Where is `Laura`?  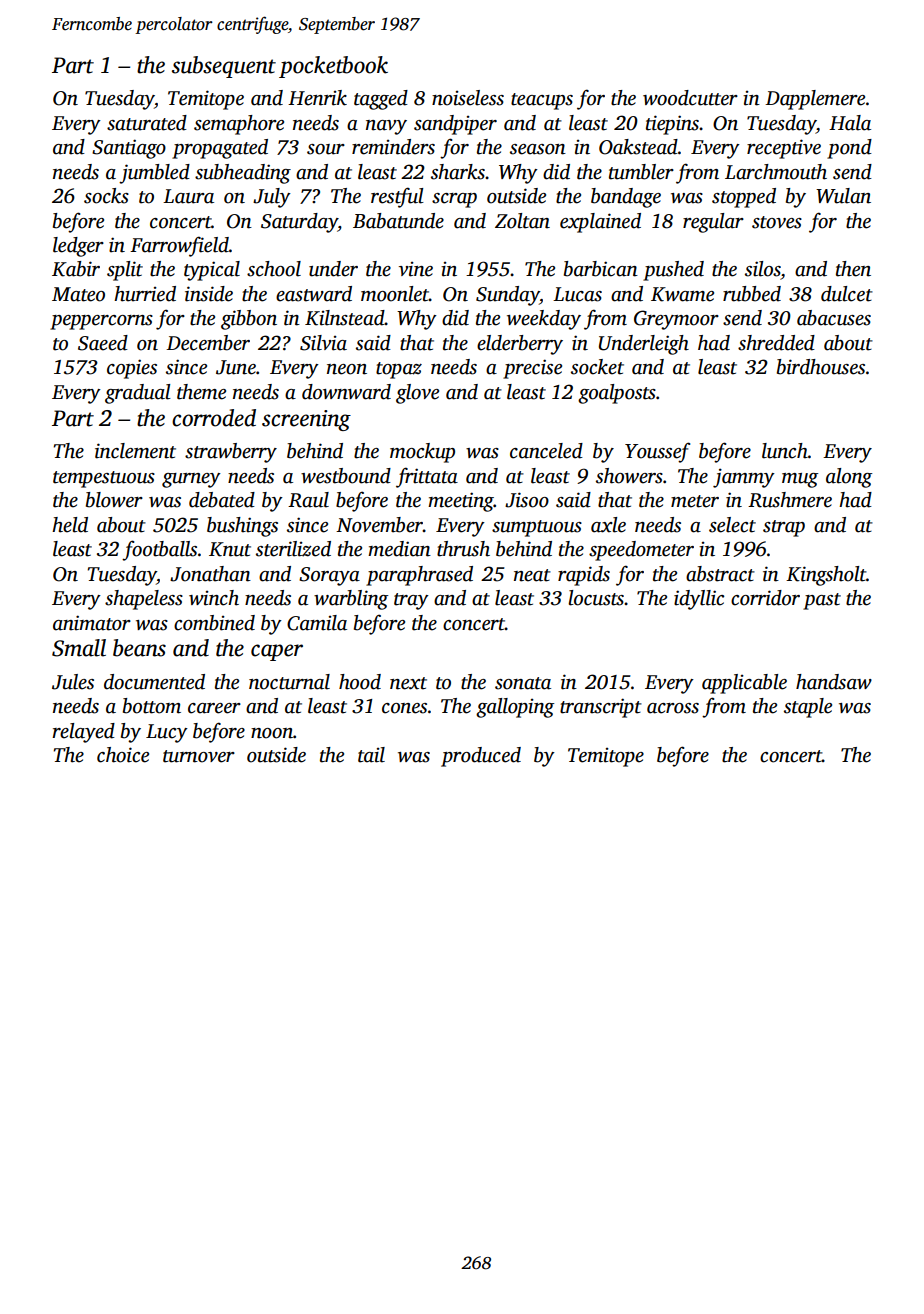 Laura is located at coordinates (188, 196).
